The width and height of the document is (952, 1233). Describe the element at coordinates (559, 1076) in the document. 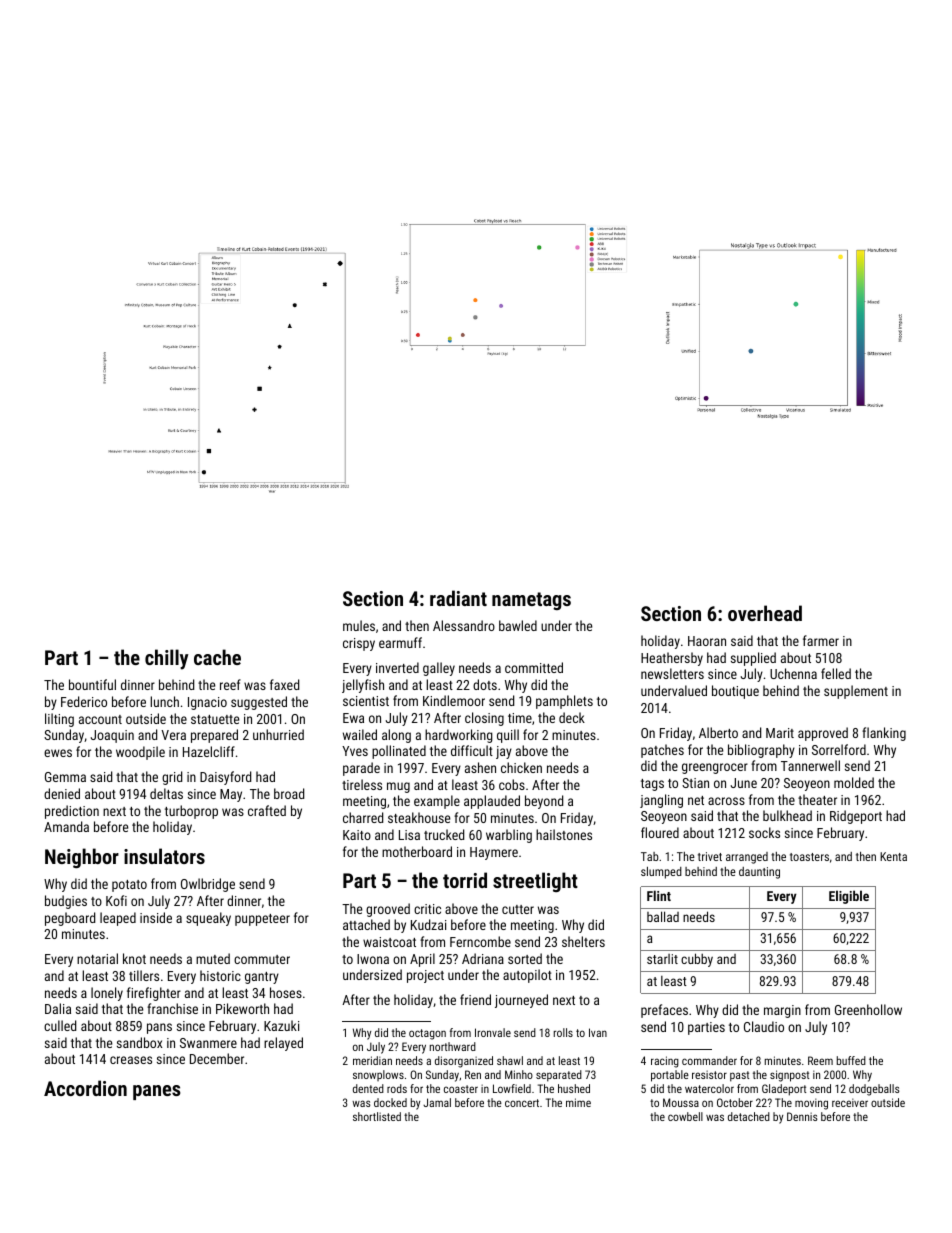

I see `separated` at that location.
